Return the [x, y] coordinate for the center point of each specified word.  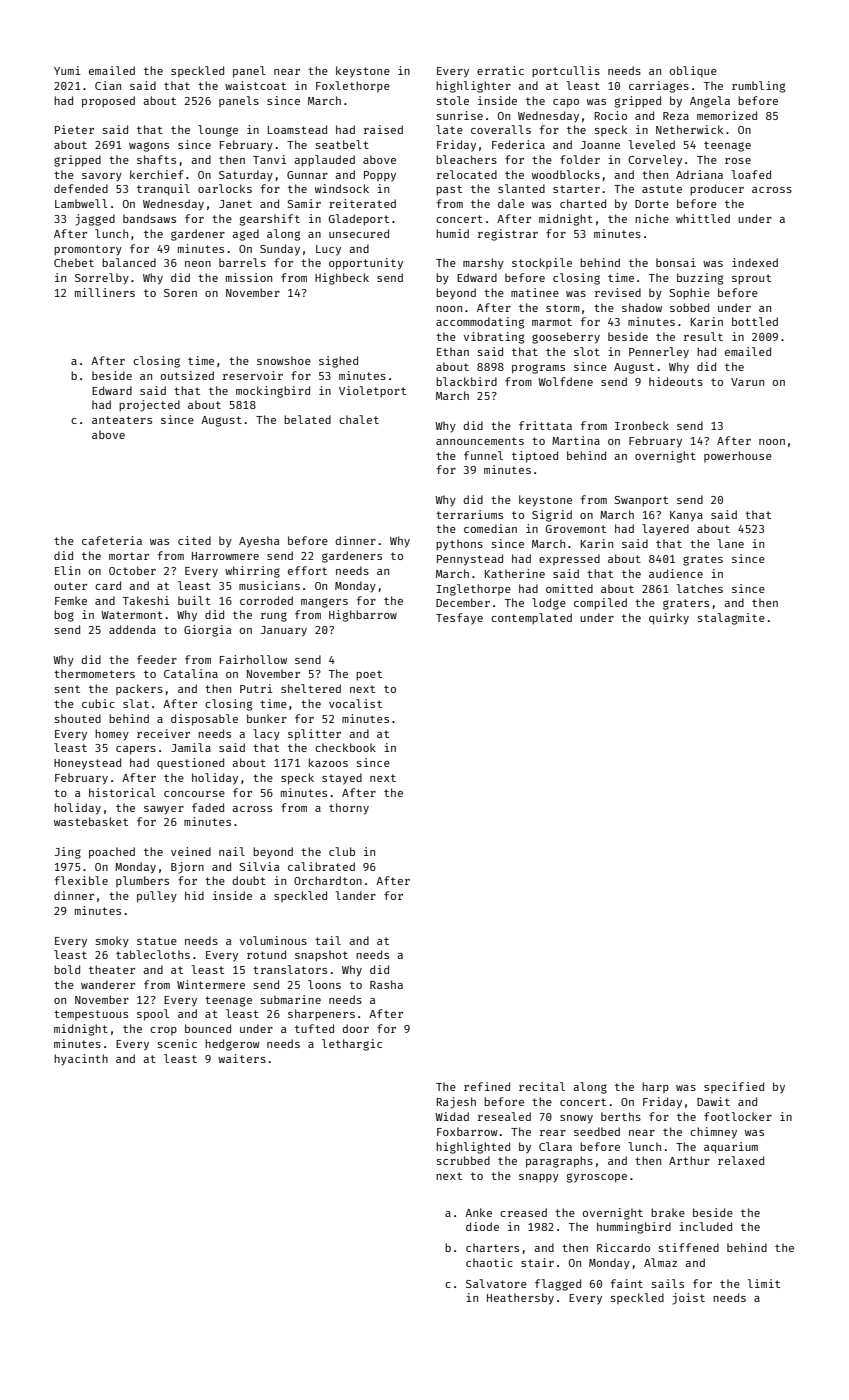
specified [734, 1087]
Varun [747, 382]
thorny [349, 809]
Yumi [67, 70]
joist [688, 1299]
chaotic [489, 1262]
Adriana [699, 174]
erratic [500, 70]
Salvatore [496, 1283]
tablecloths [153, 954]
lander [355, 895]
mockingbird [273, 392]
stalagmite [731, 619]
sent [67, 689]
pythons [459, 545]
